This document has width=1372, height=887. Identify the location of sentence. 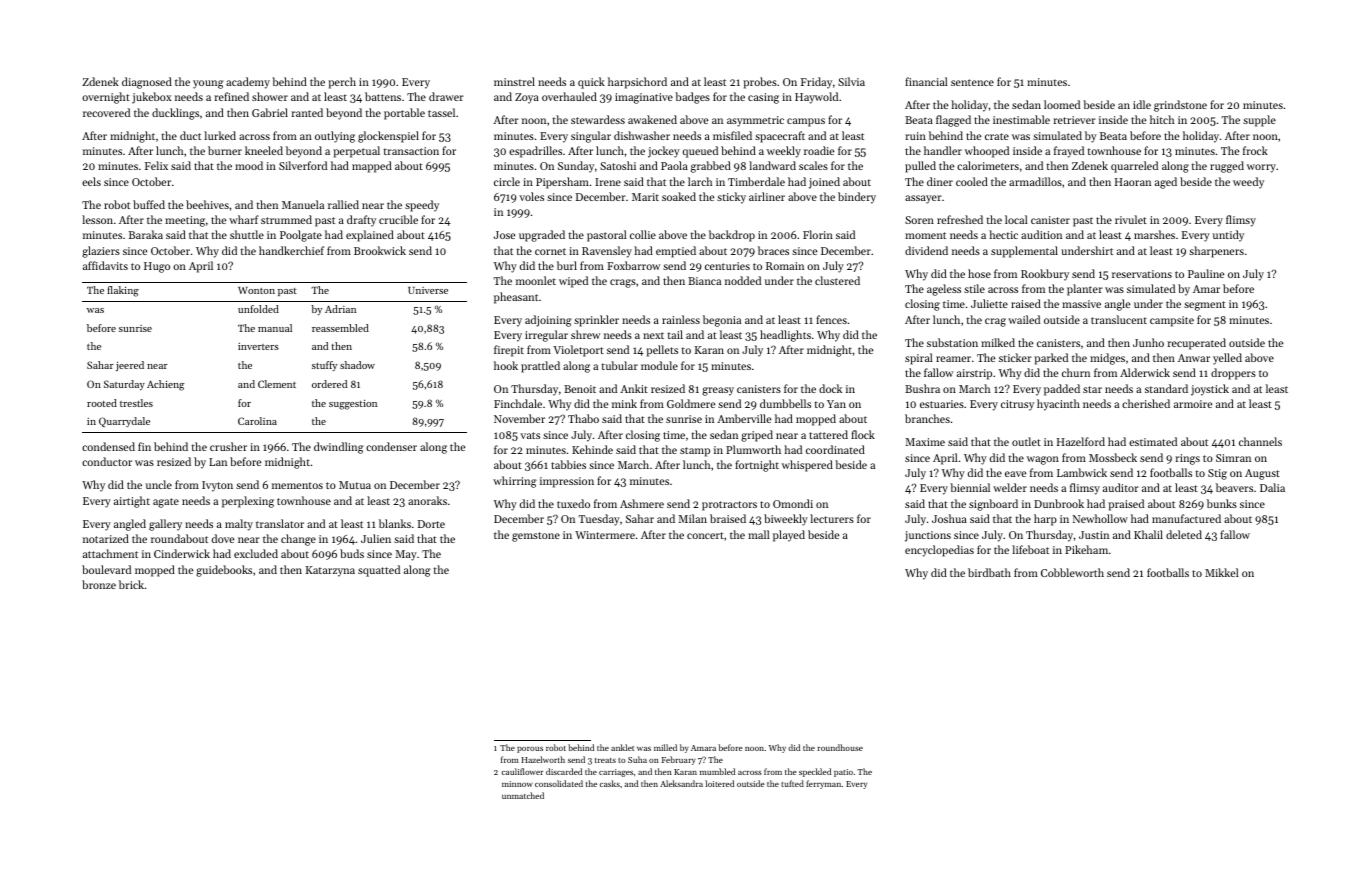
(972, 82).
